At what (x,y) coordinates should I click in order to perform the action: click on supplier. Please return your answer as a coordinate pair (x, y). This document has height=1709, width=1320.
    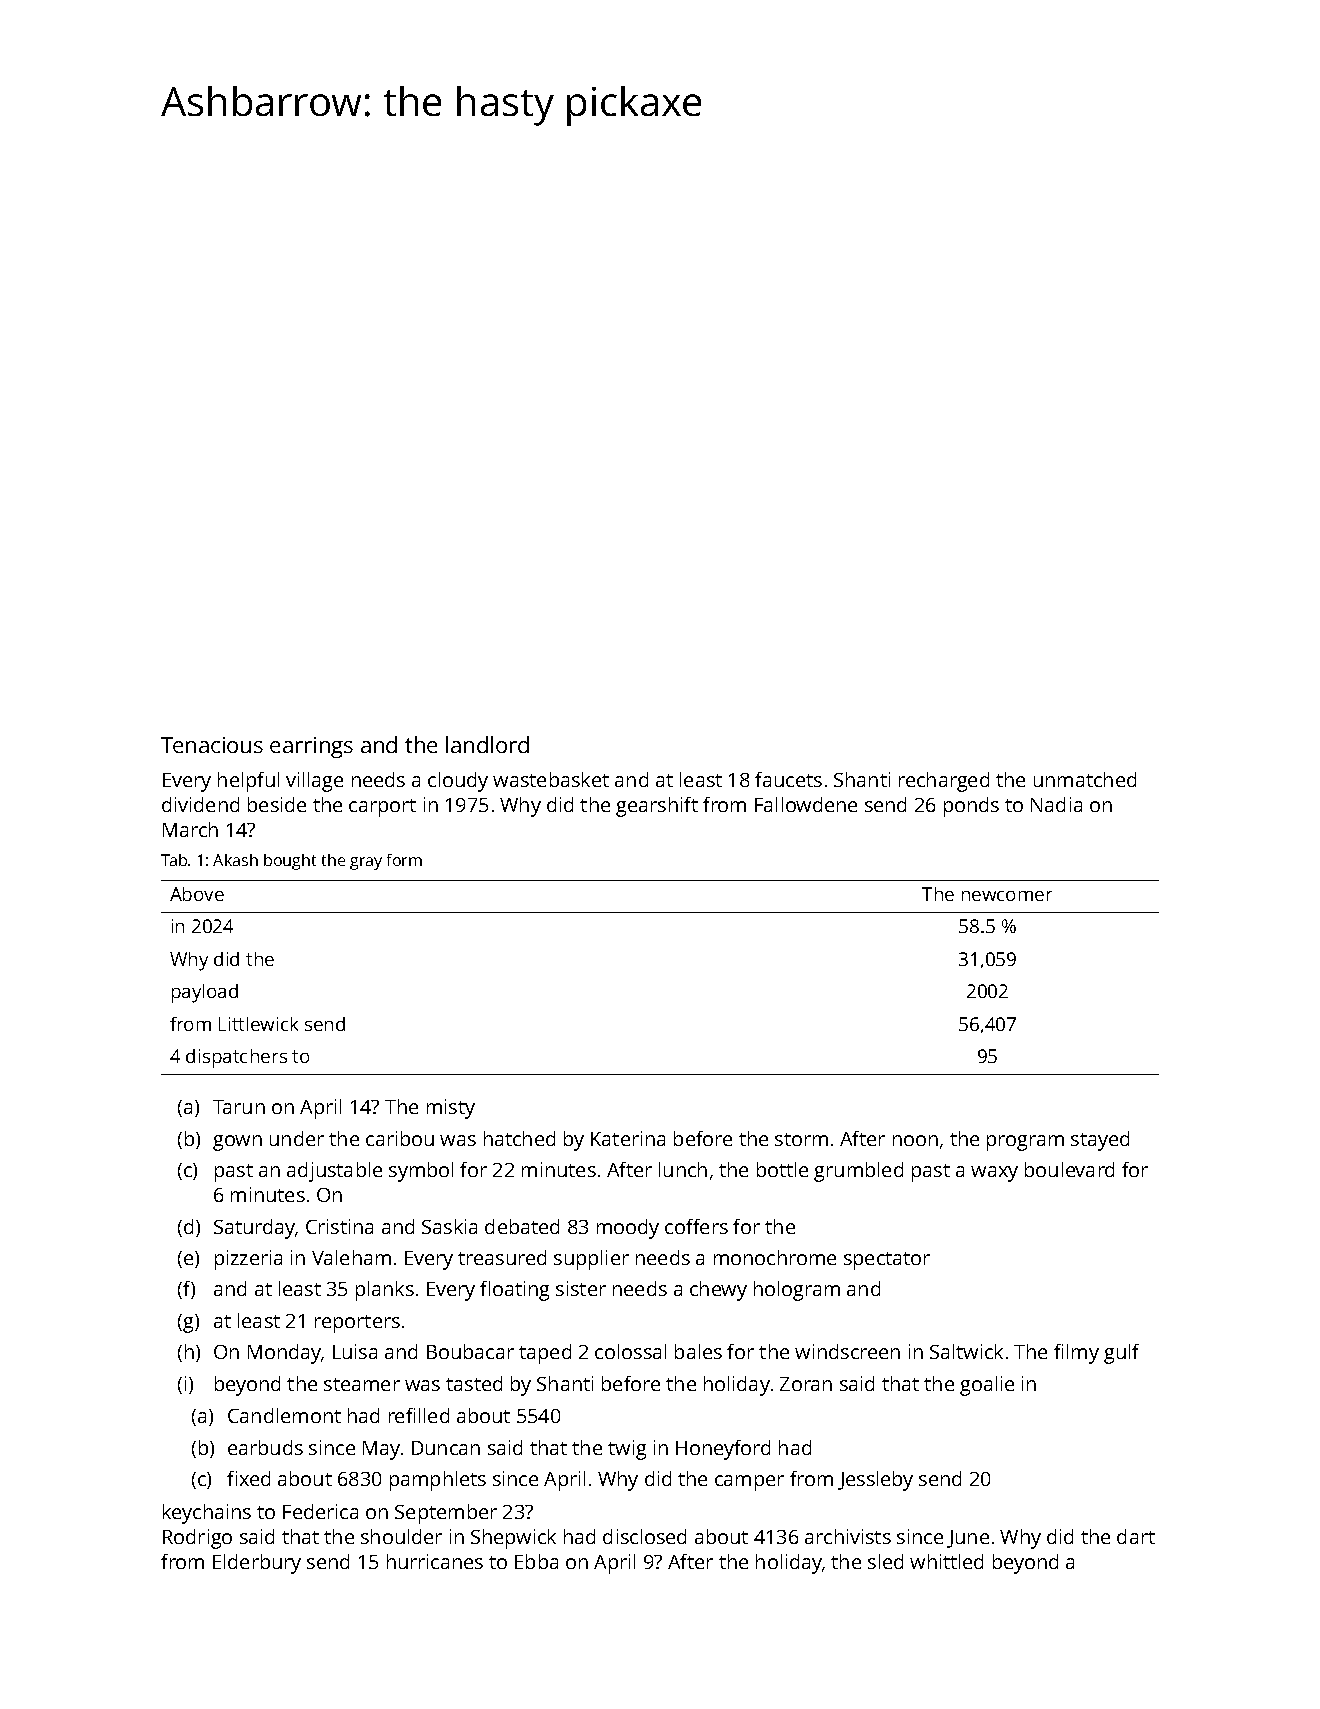
    Looking at the image, I should click on (591, 1260).
